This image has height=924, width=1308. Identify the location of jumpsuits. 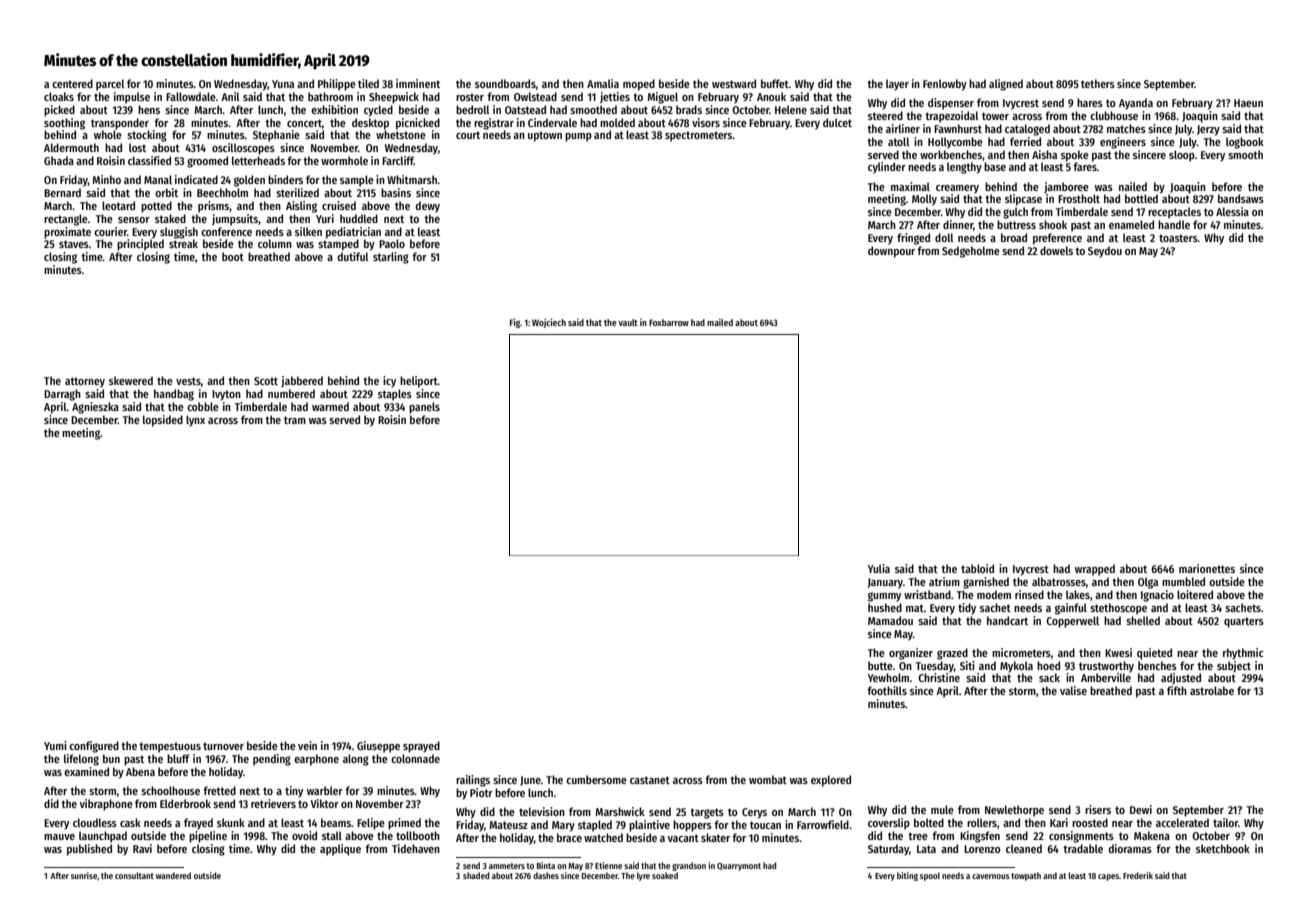
(235, 220).
